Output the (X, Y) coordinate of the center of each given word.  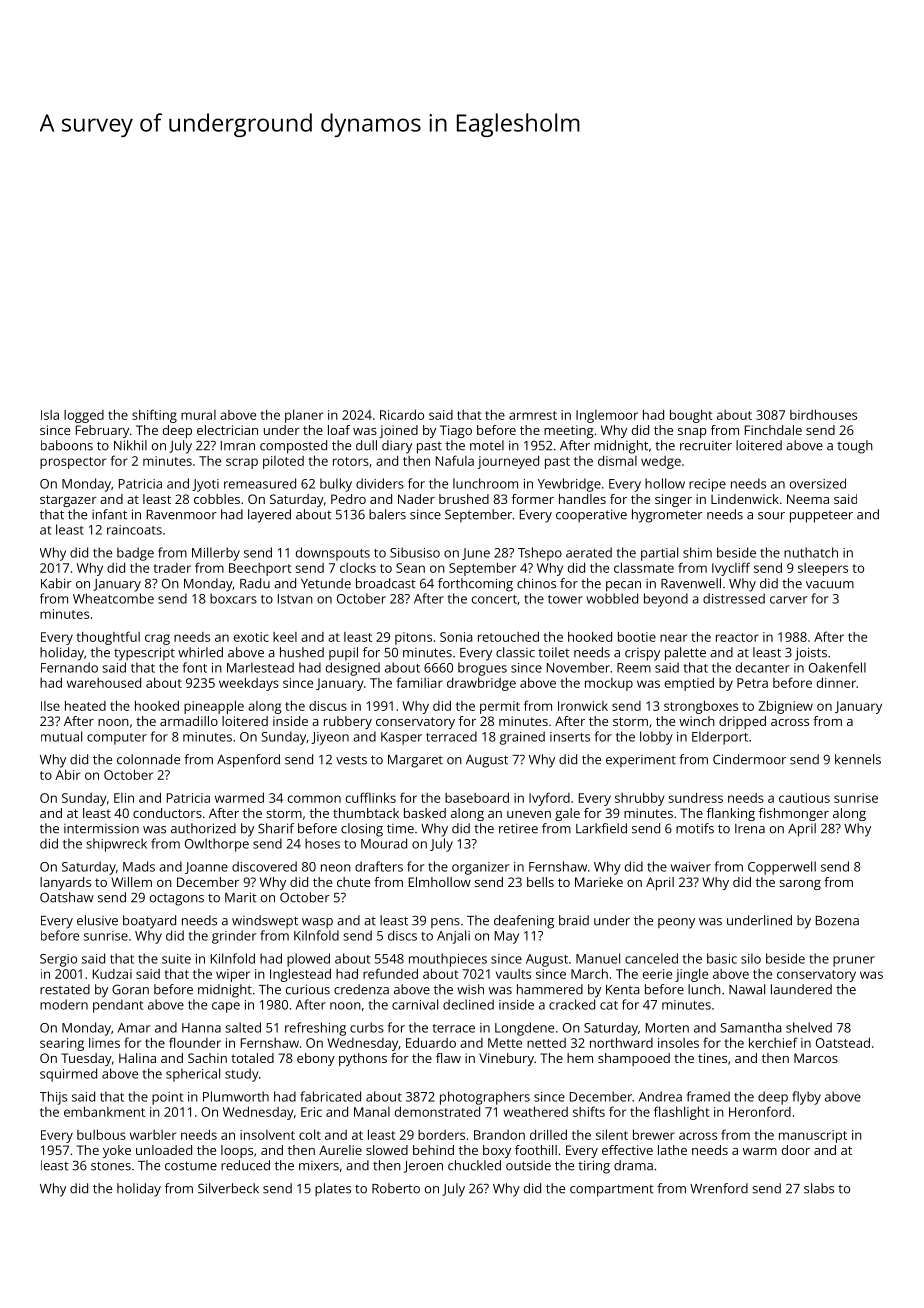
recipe (707, 485)
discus (328, 706)
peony (676, 923)
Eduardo (431, 1042)
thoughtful (108, 638)
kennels (858, 759)
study (242, 1075)
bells (540, 882)
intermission (101, 829)
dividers (380, 483)
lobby (656, 738)
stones (111, 1166)
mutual (61, 736)
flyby (806, 1098)
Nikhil (130, 445)
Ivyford (549, 799)
